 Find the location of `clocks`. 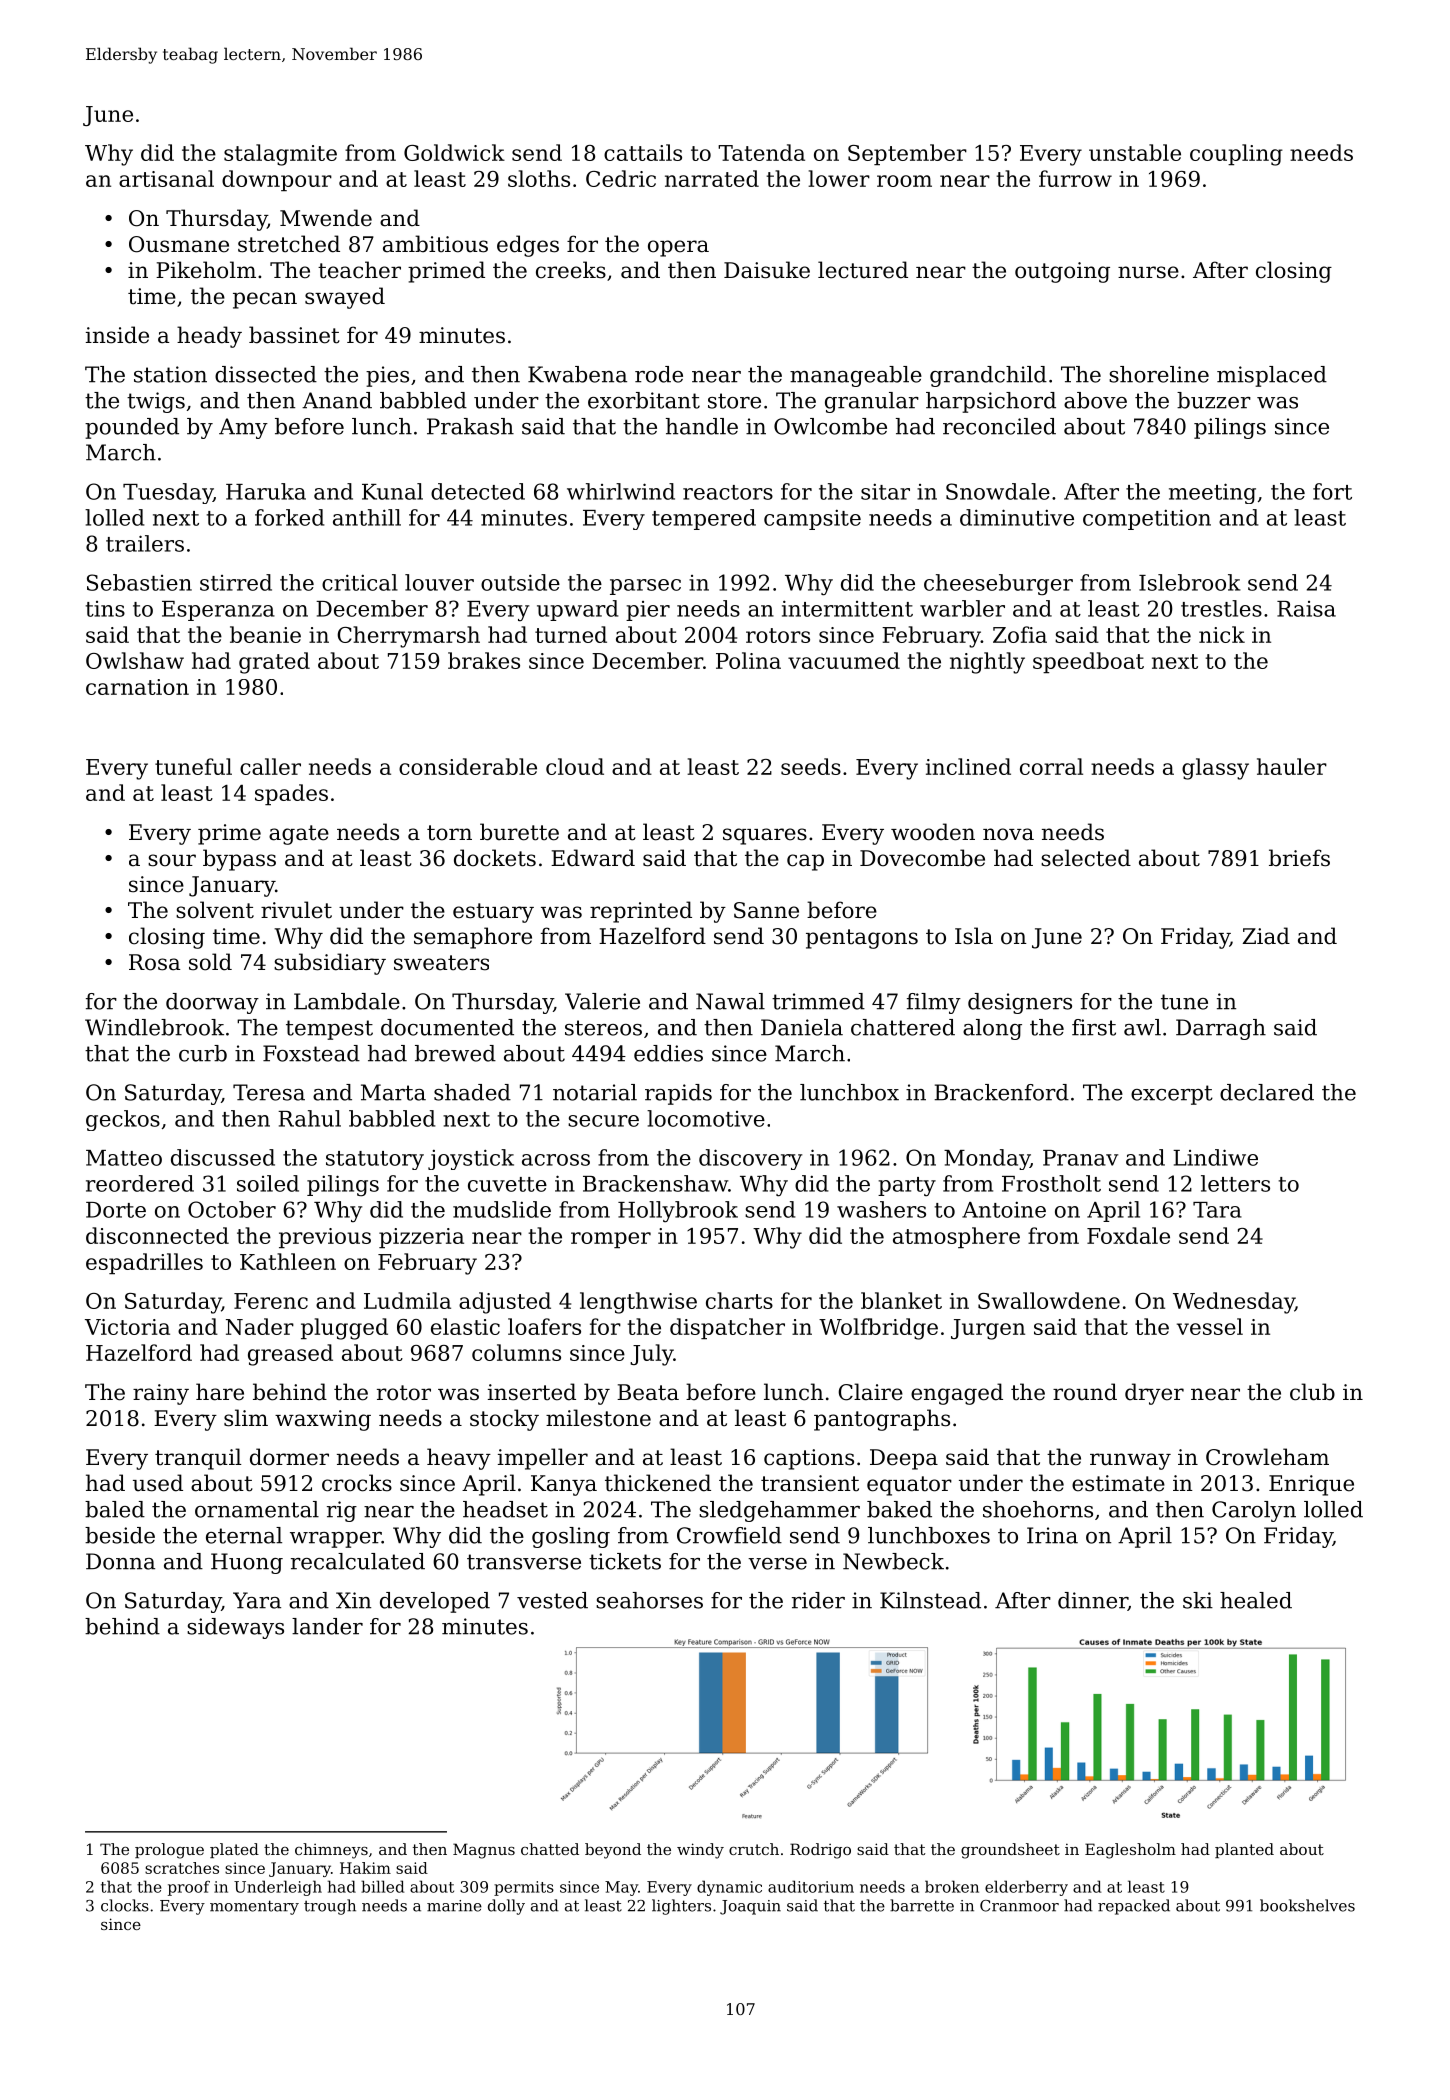

clocks is located at coordinates (125, 1905).
